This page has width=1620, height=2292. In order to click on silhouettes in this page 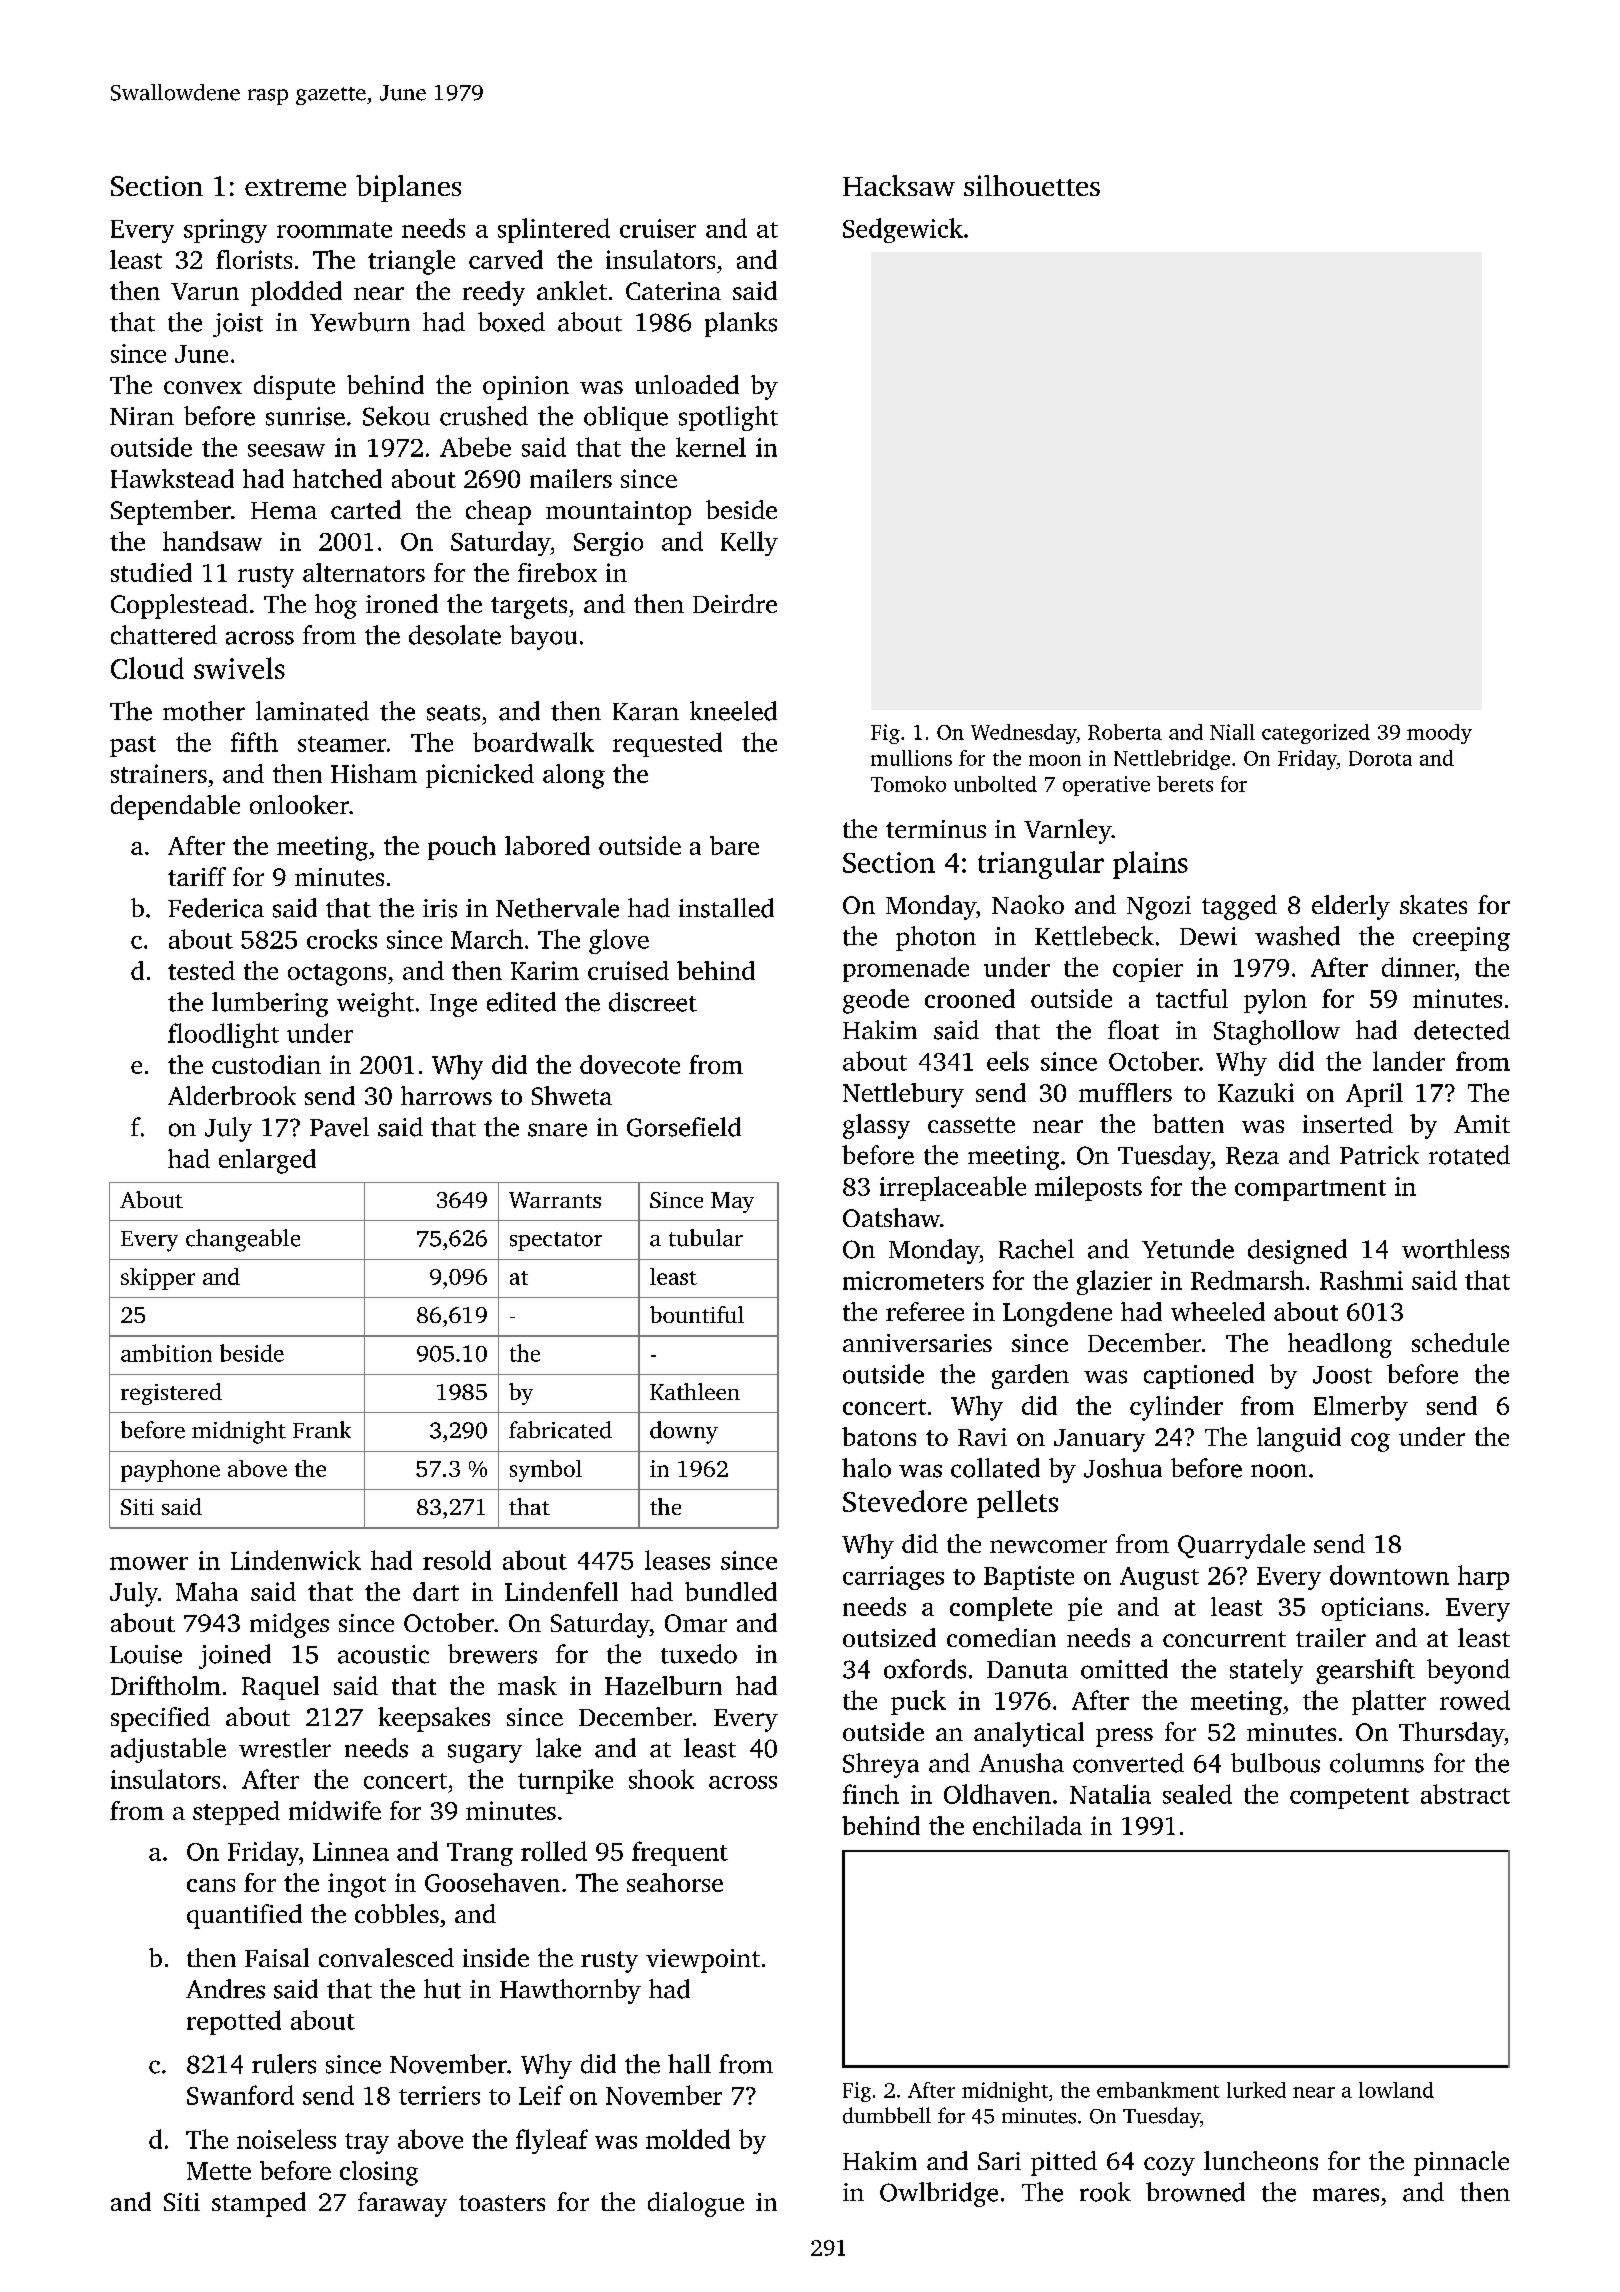, I will do `click(1032, 185)`.
